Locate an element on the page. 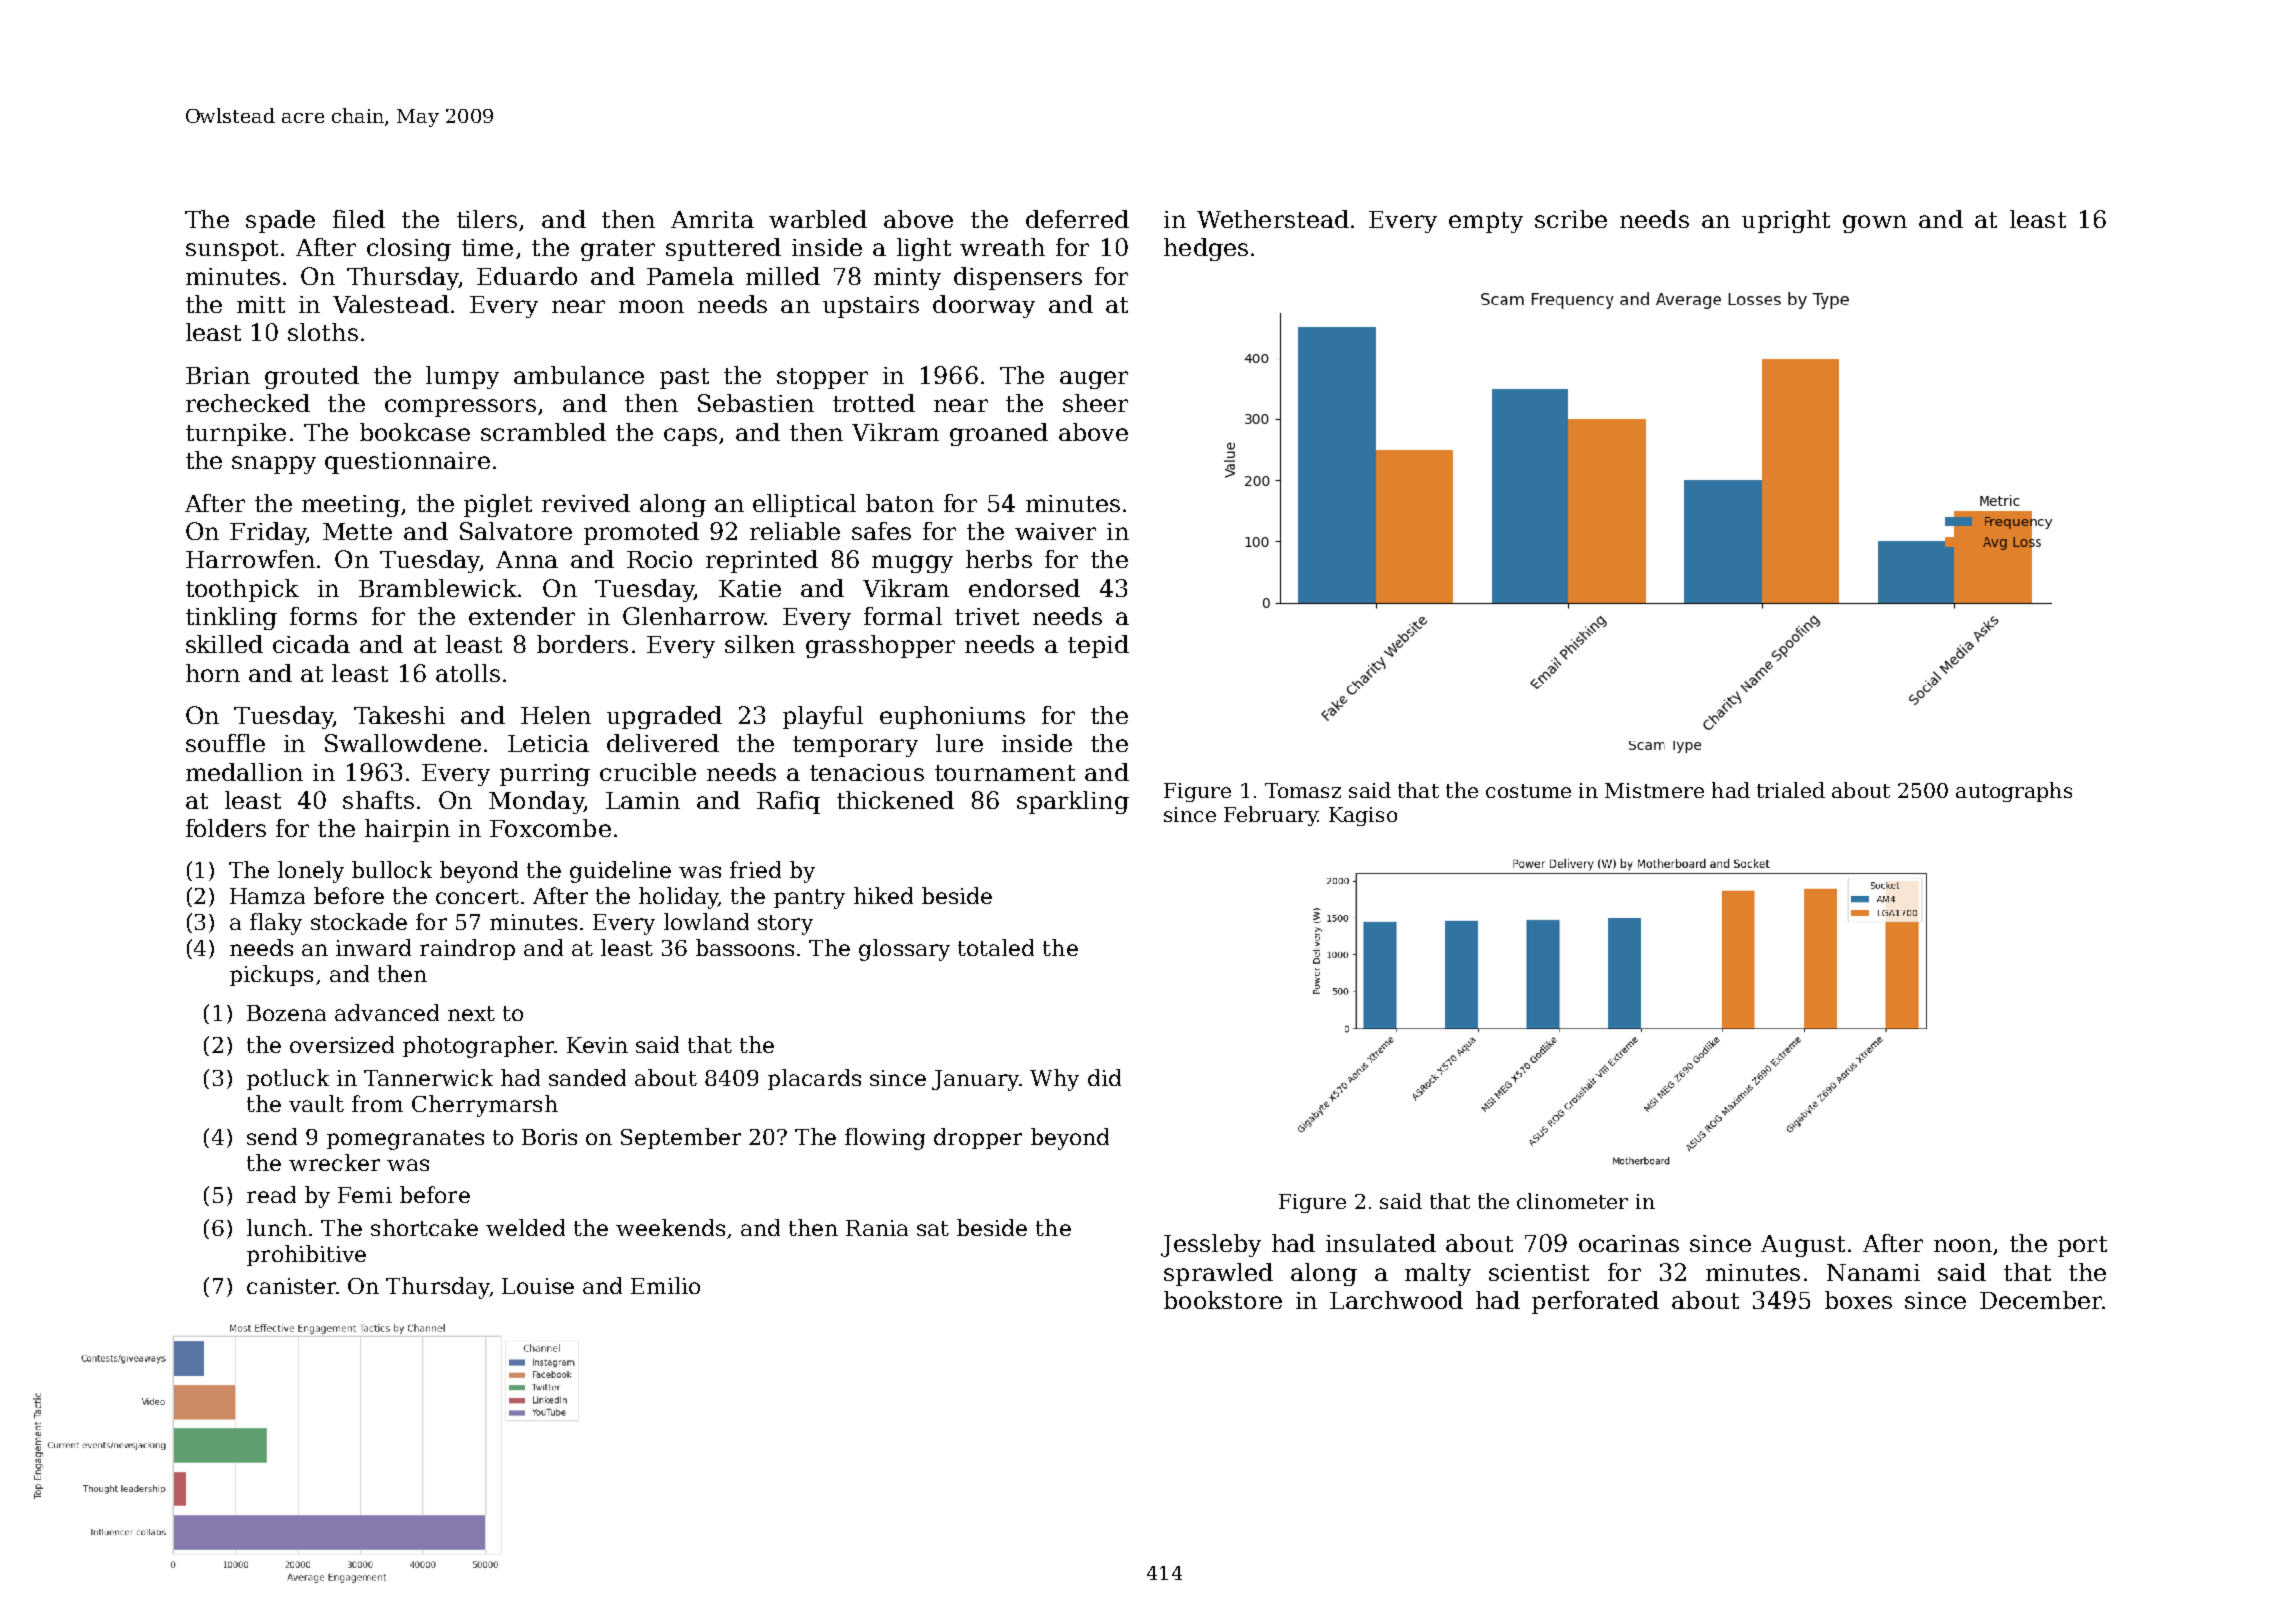 This page has height=1620, width=2292. shortcake is located at coordinates (424, 1227).
